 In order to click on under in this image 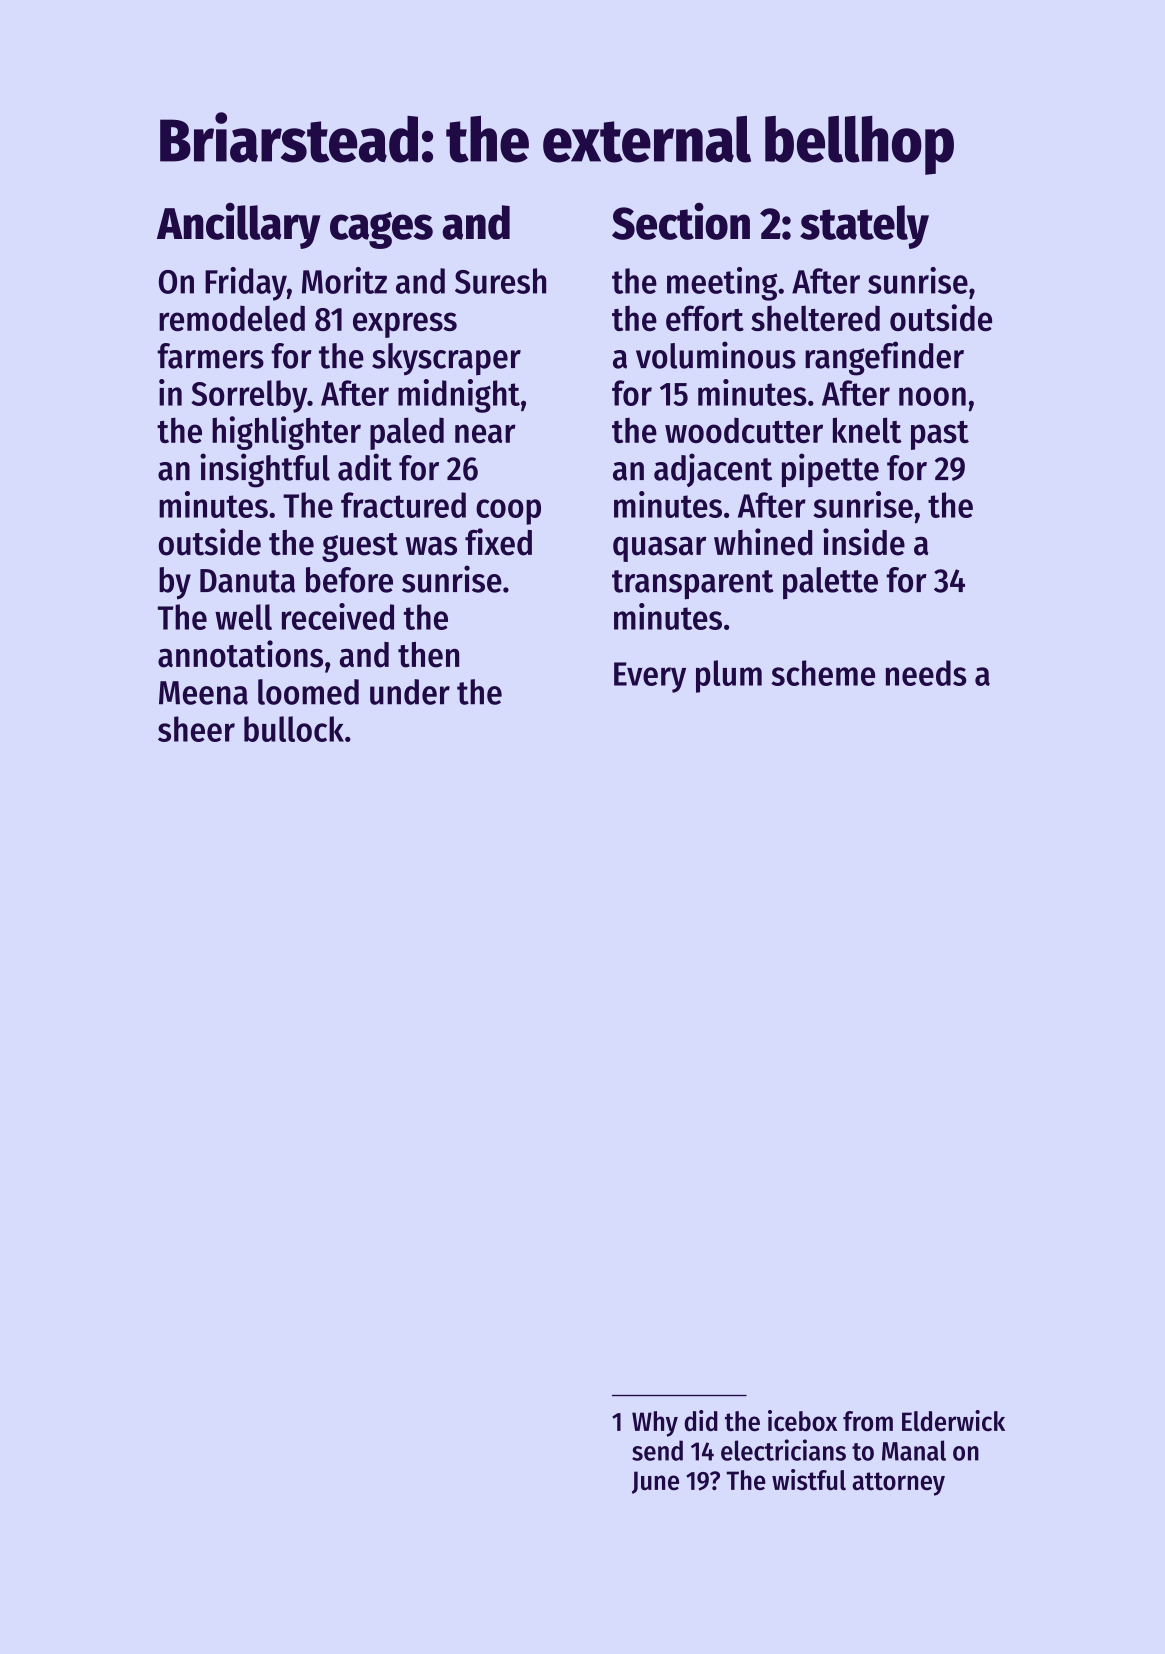, I will do `click(410, 692)`.
